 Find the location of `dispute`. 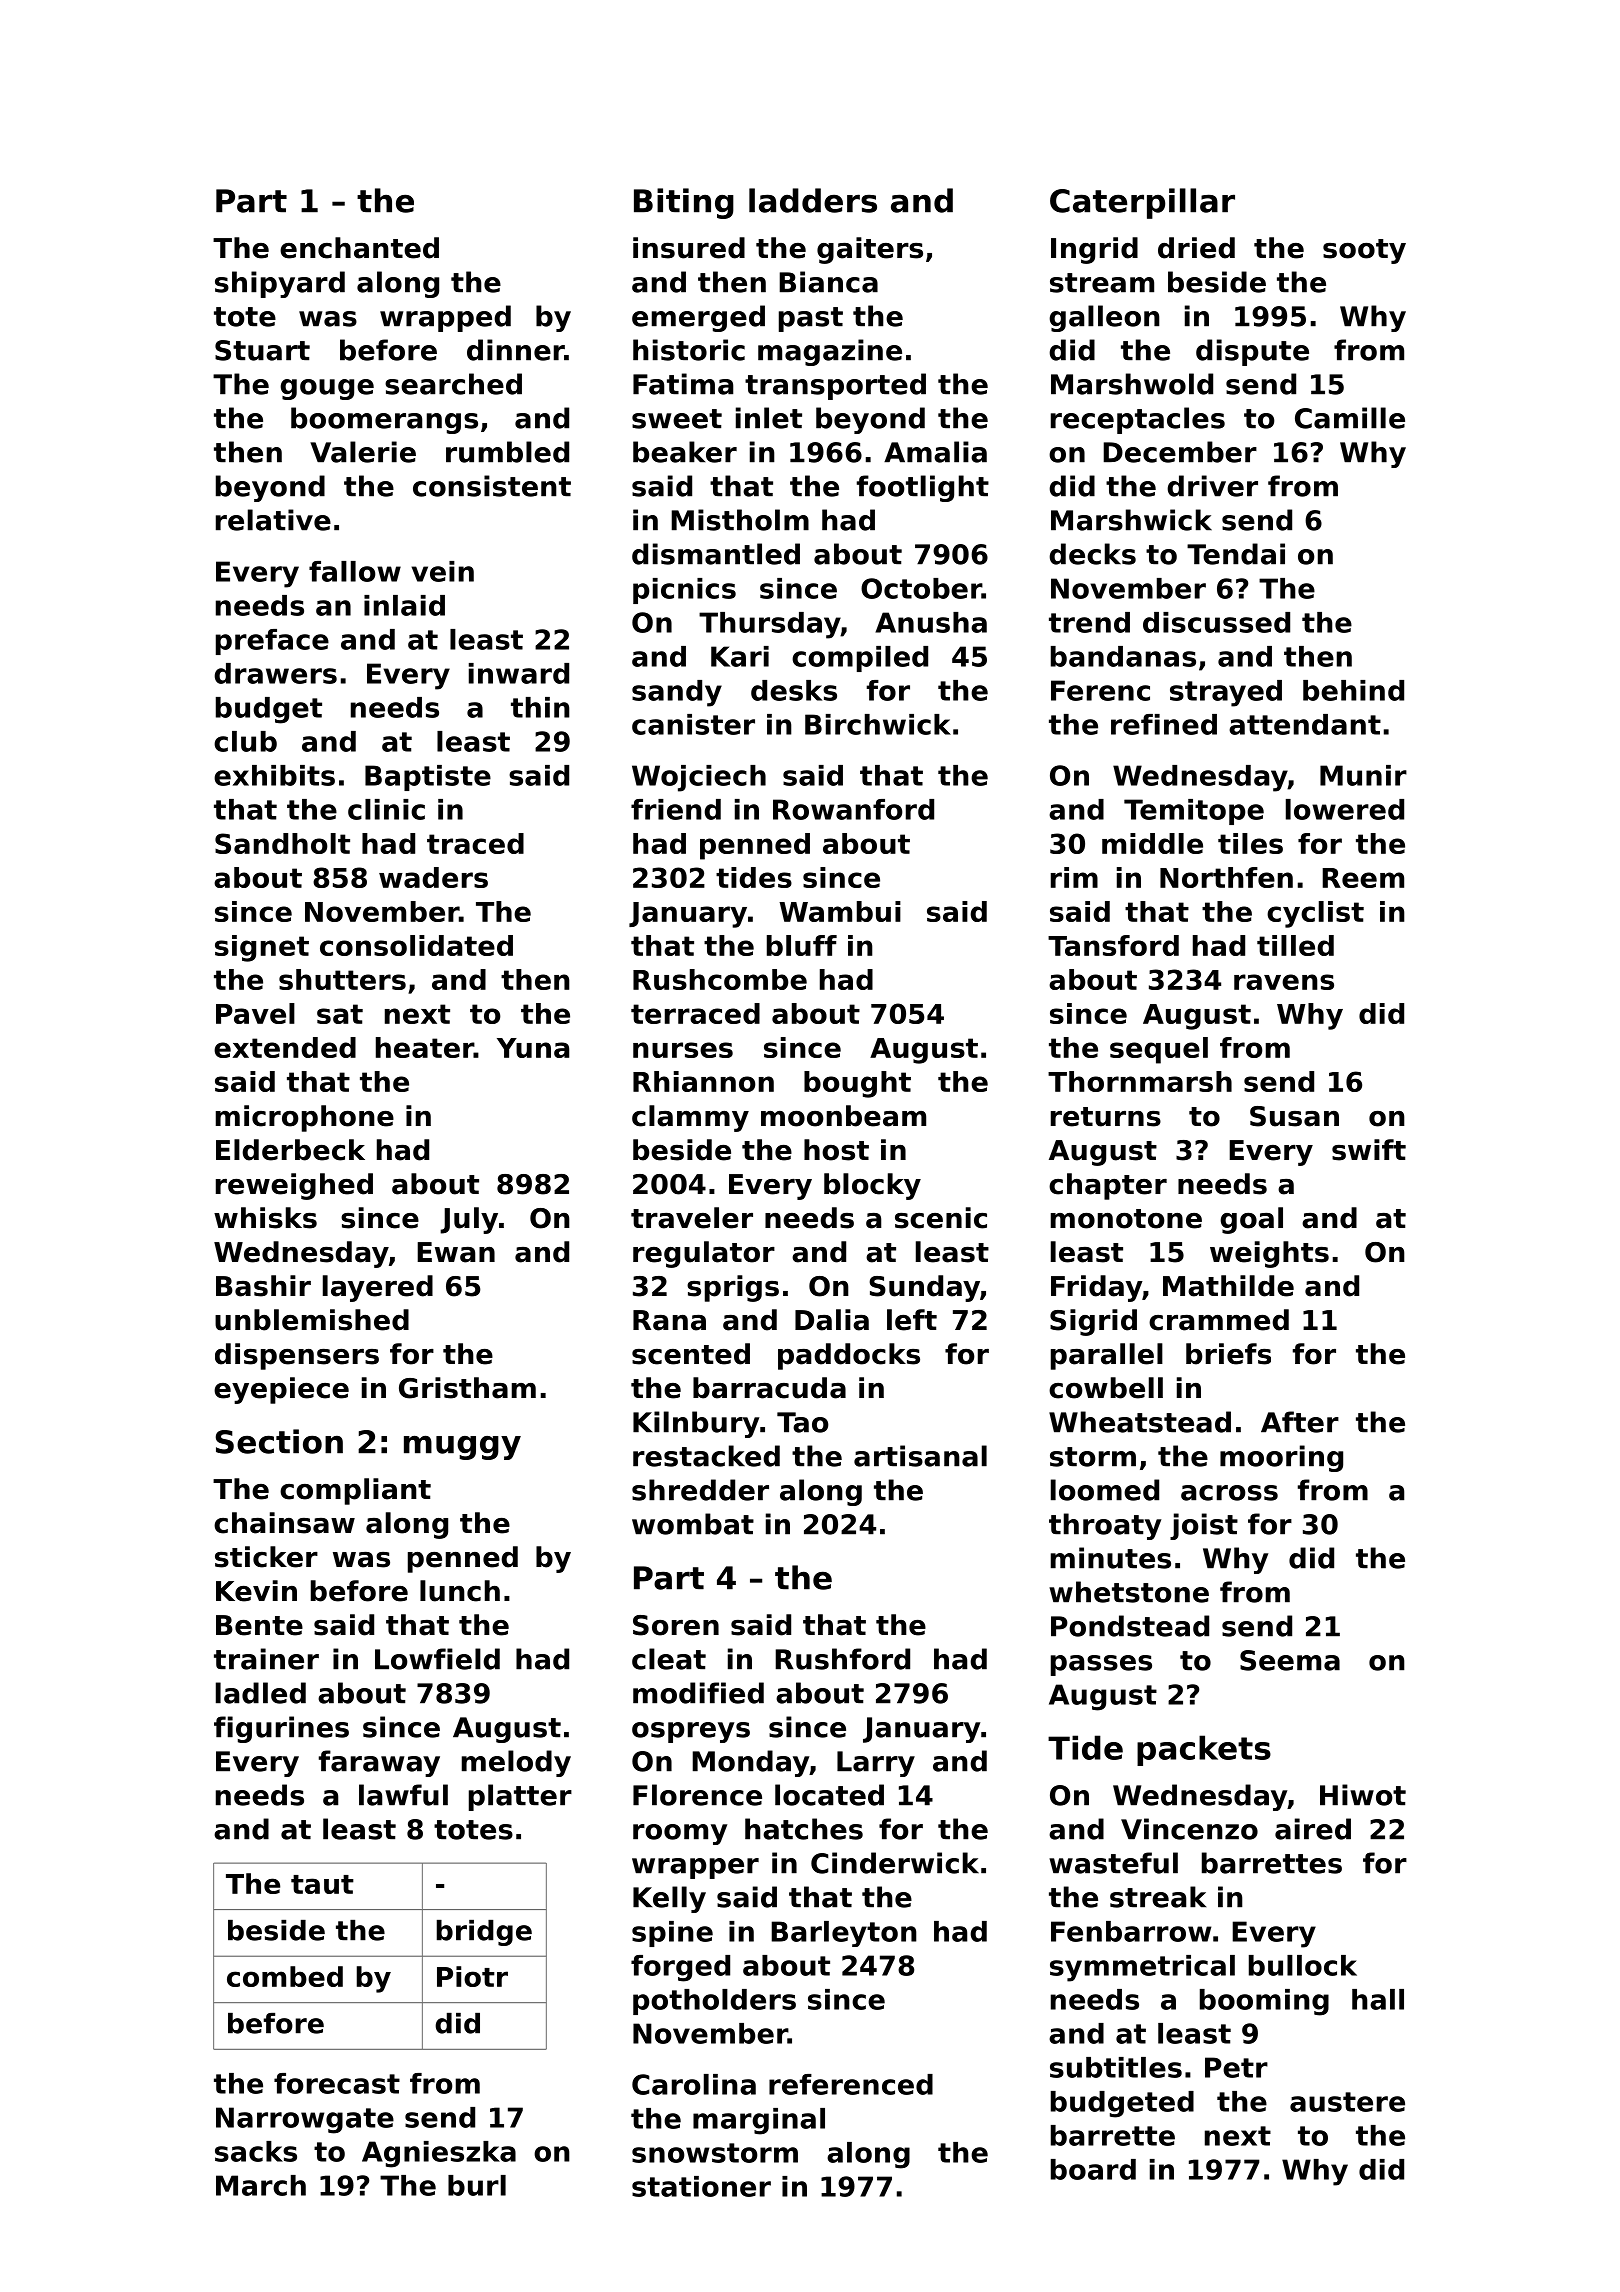

dispute is located at coordinates (1252, 352).
